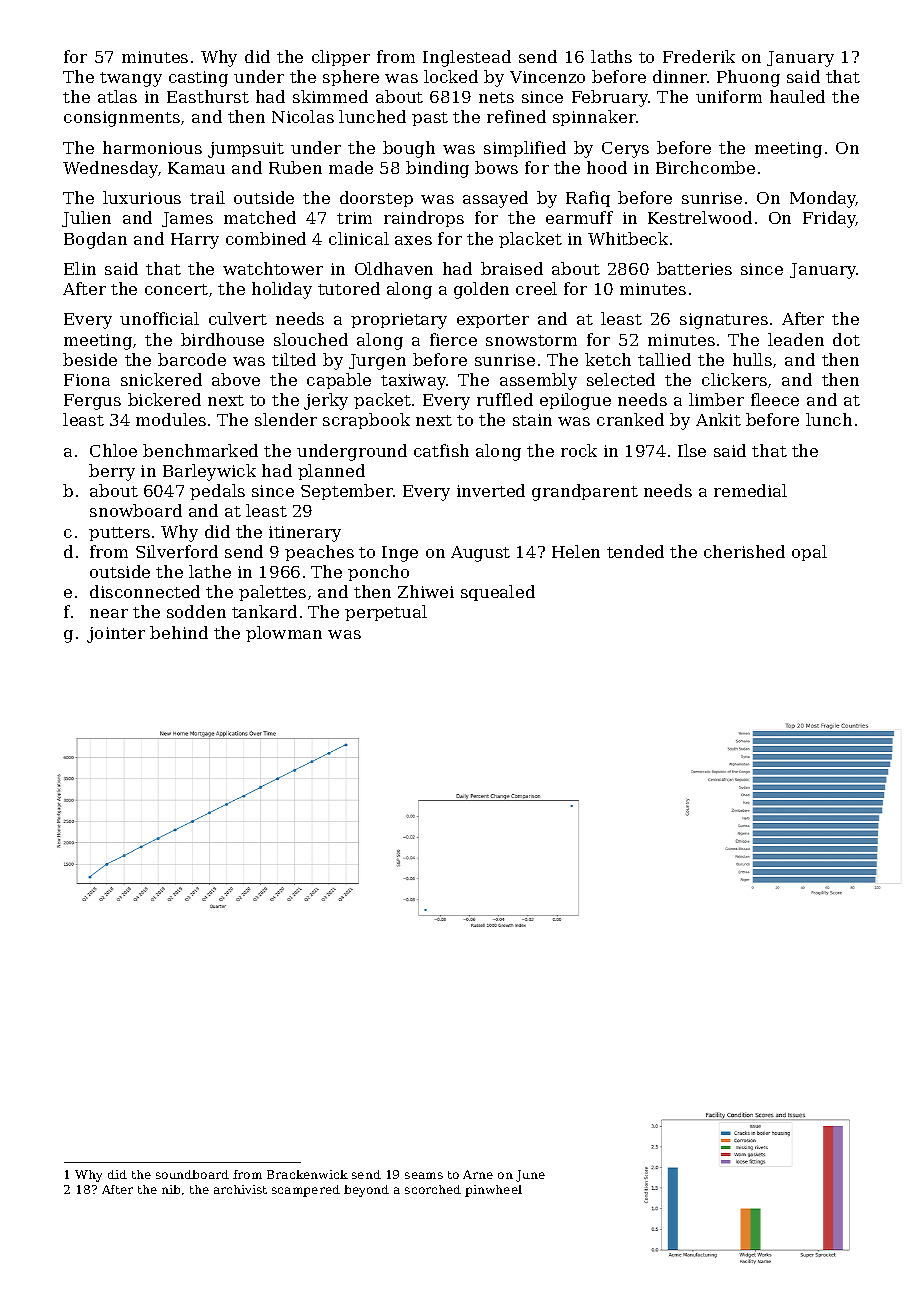 The image size is (924, 1308). What do you see at coordinates (809, 553) in the screenshot?
I see `opal` at bounding box center [809, 553].
